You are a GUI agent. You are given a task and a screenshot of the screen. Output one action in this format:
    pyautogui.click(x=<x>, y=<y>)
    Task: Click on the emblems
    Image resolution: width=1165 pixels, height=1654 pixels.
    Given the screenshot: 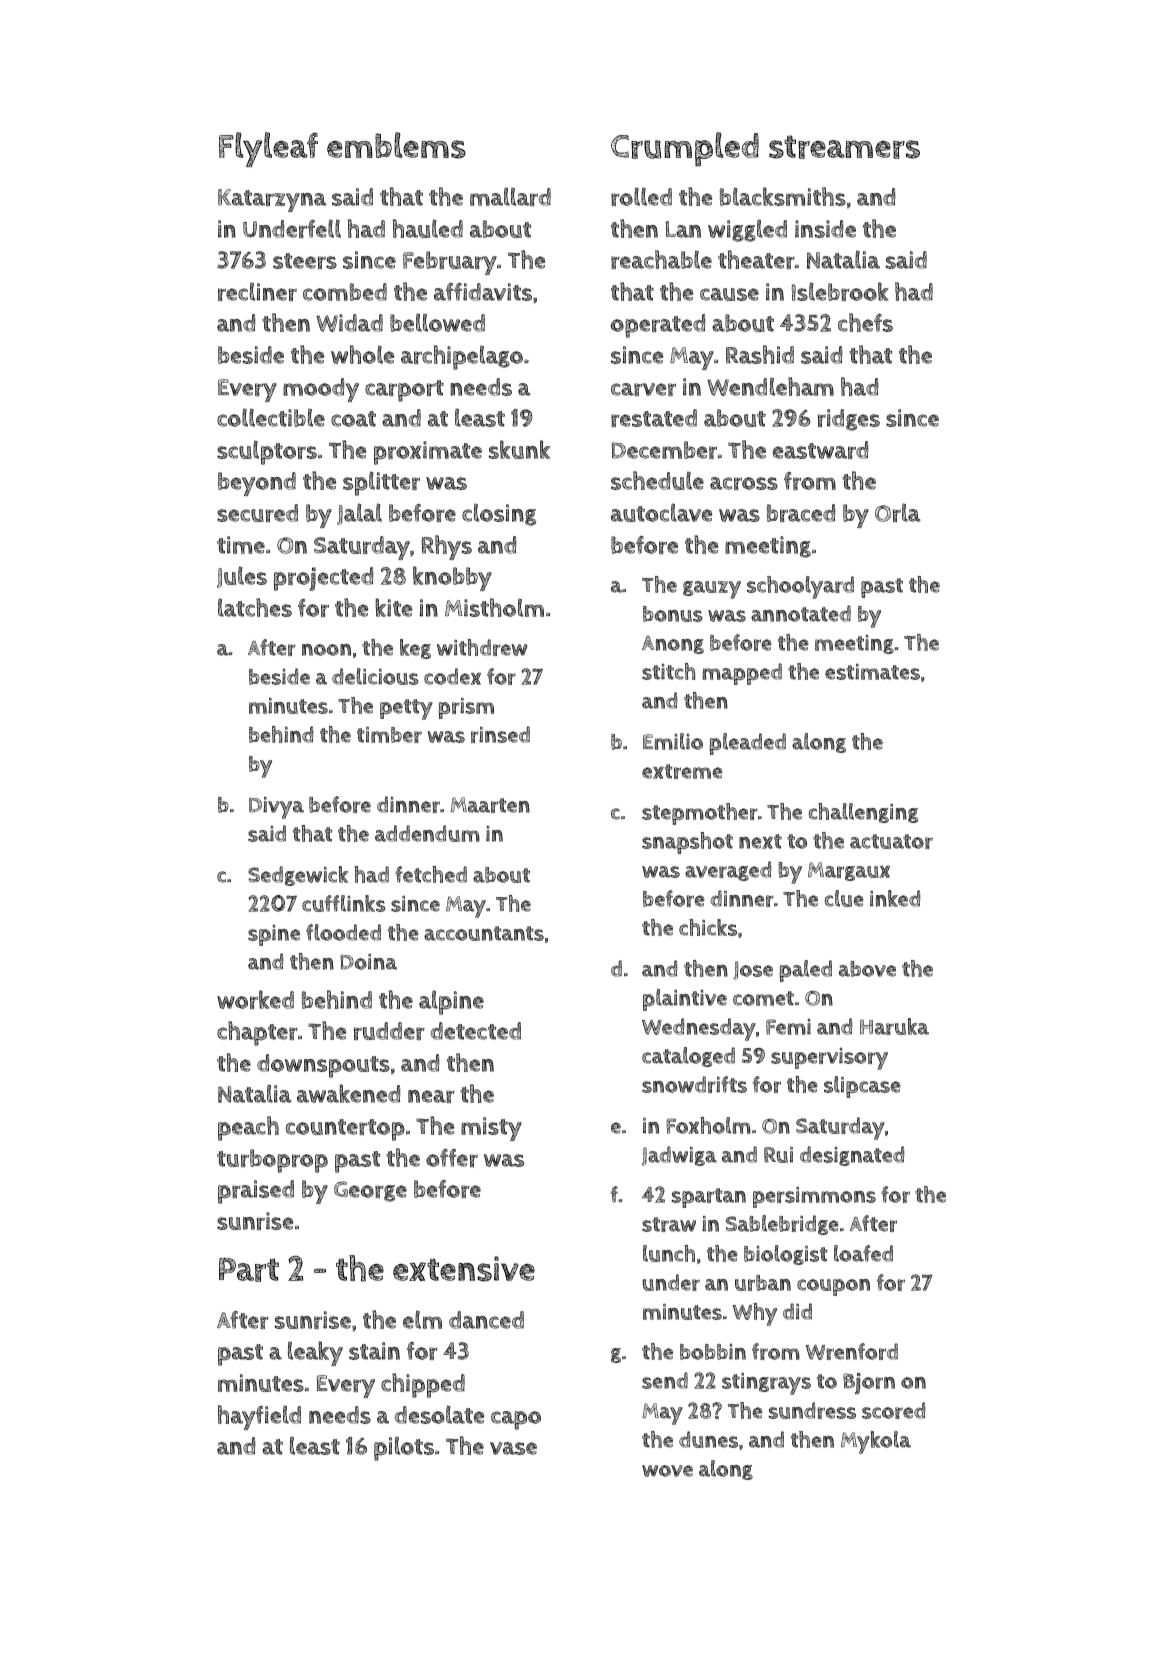 What is the action you would take?
    pyautogui.click(x=396, y=145)
